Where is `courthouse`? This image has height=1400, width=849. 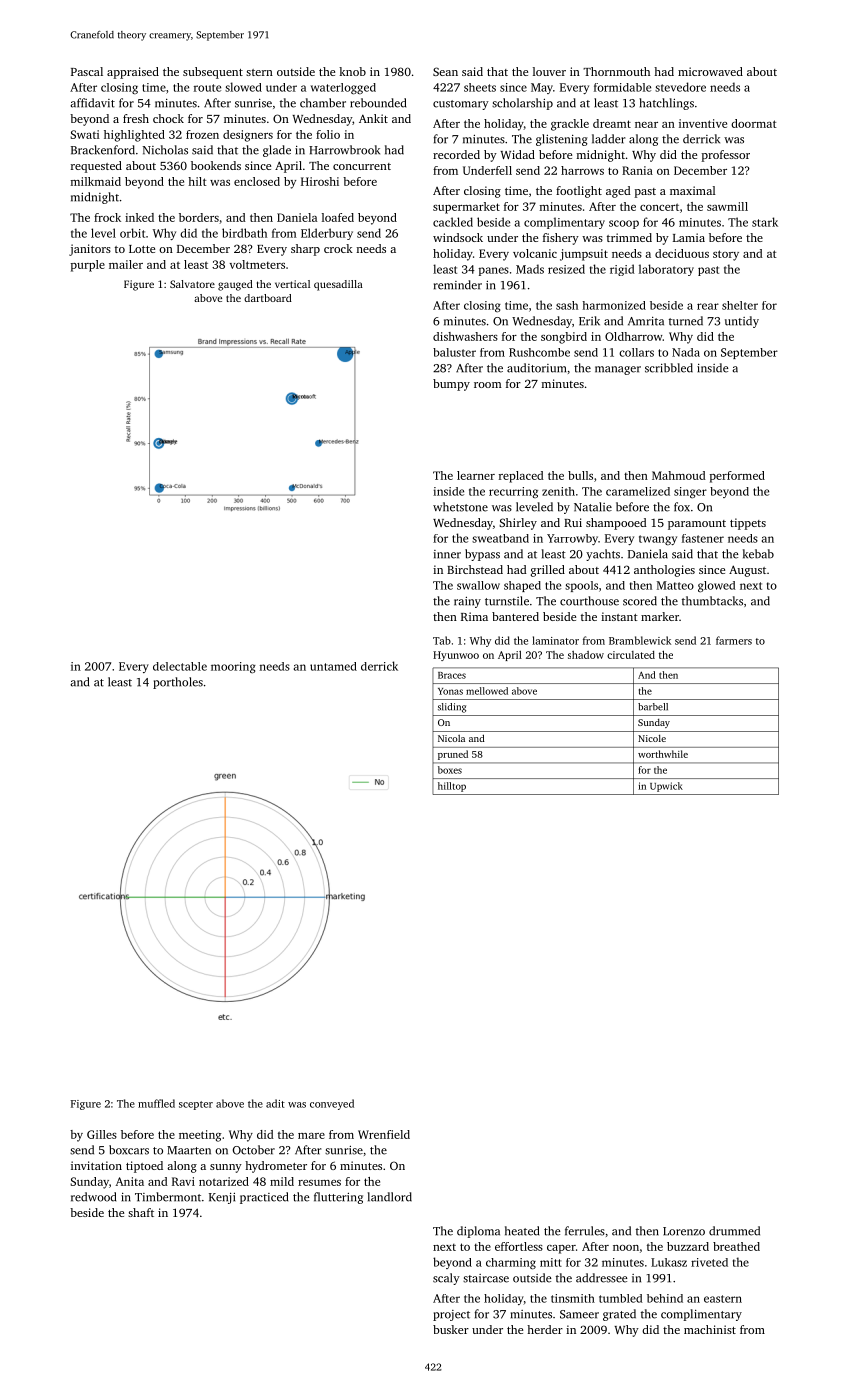
courthouse is located at coordinates (589, 601).
